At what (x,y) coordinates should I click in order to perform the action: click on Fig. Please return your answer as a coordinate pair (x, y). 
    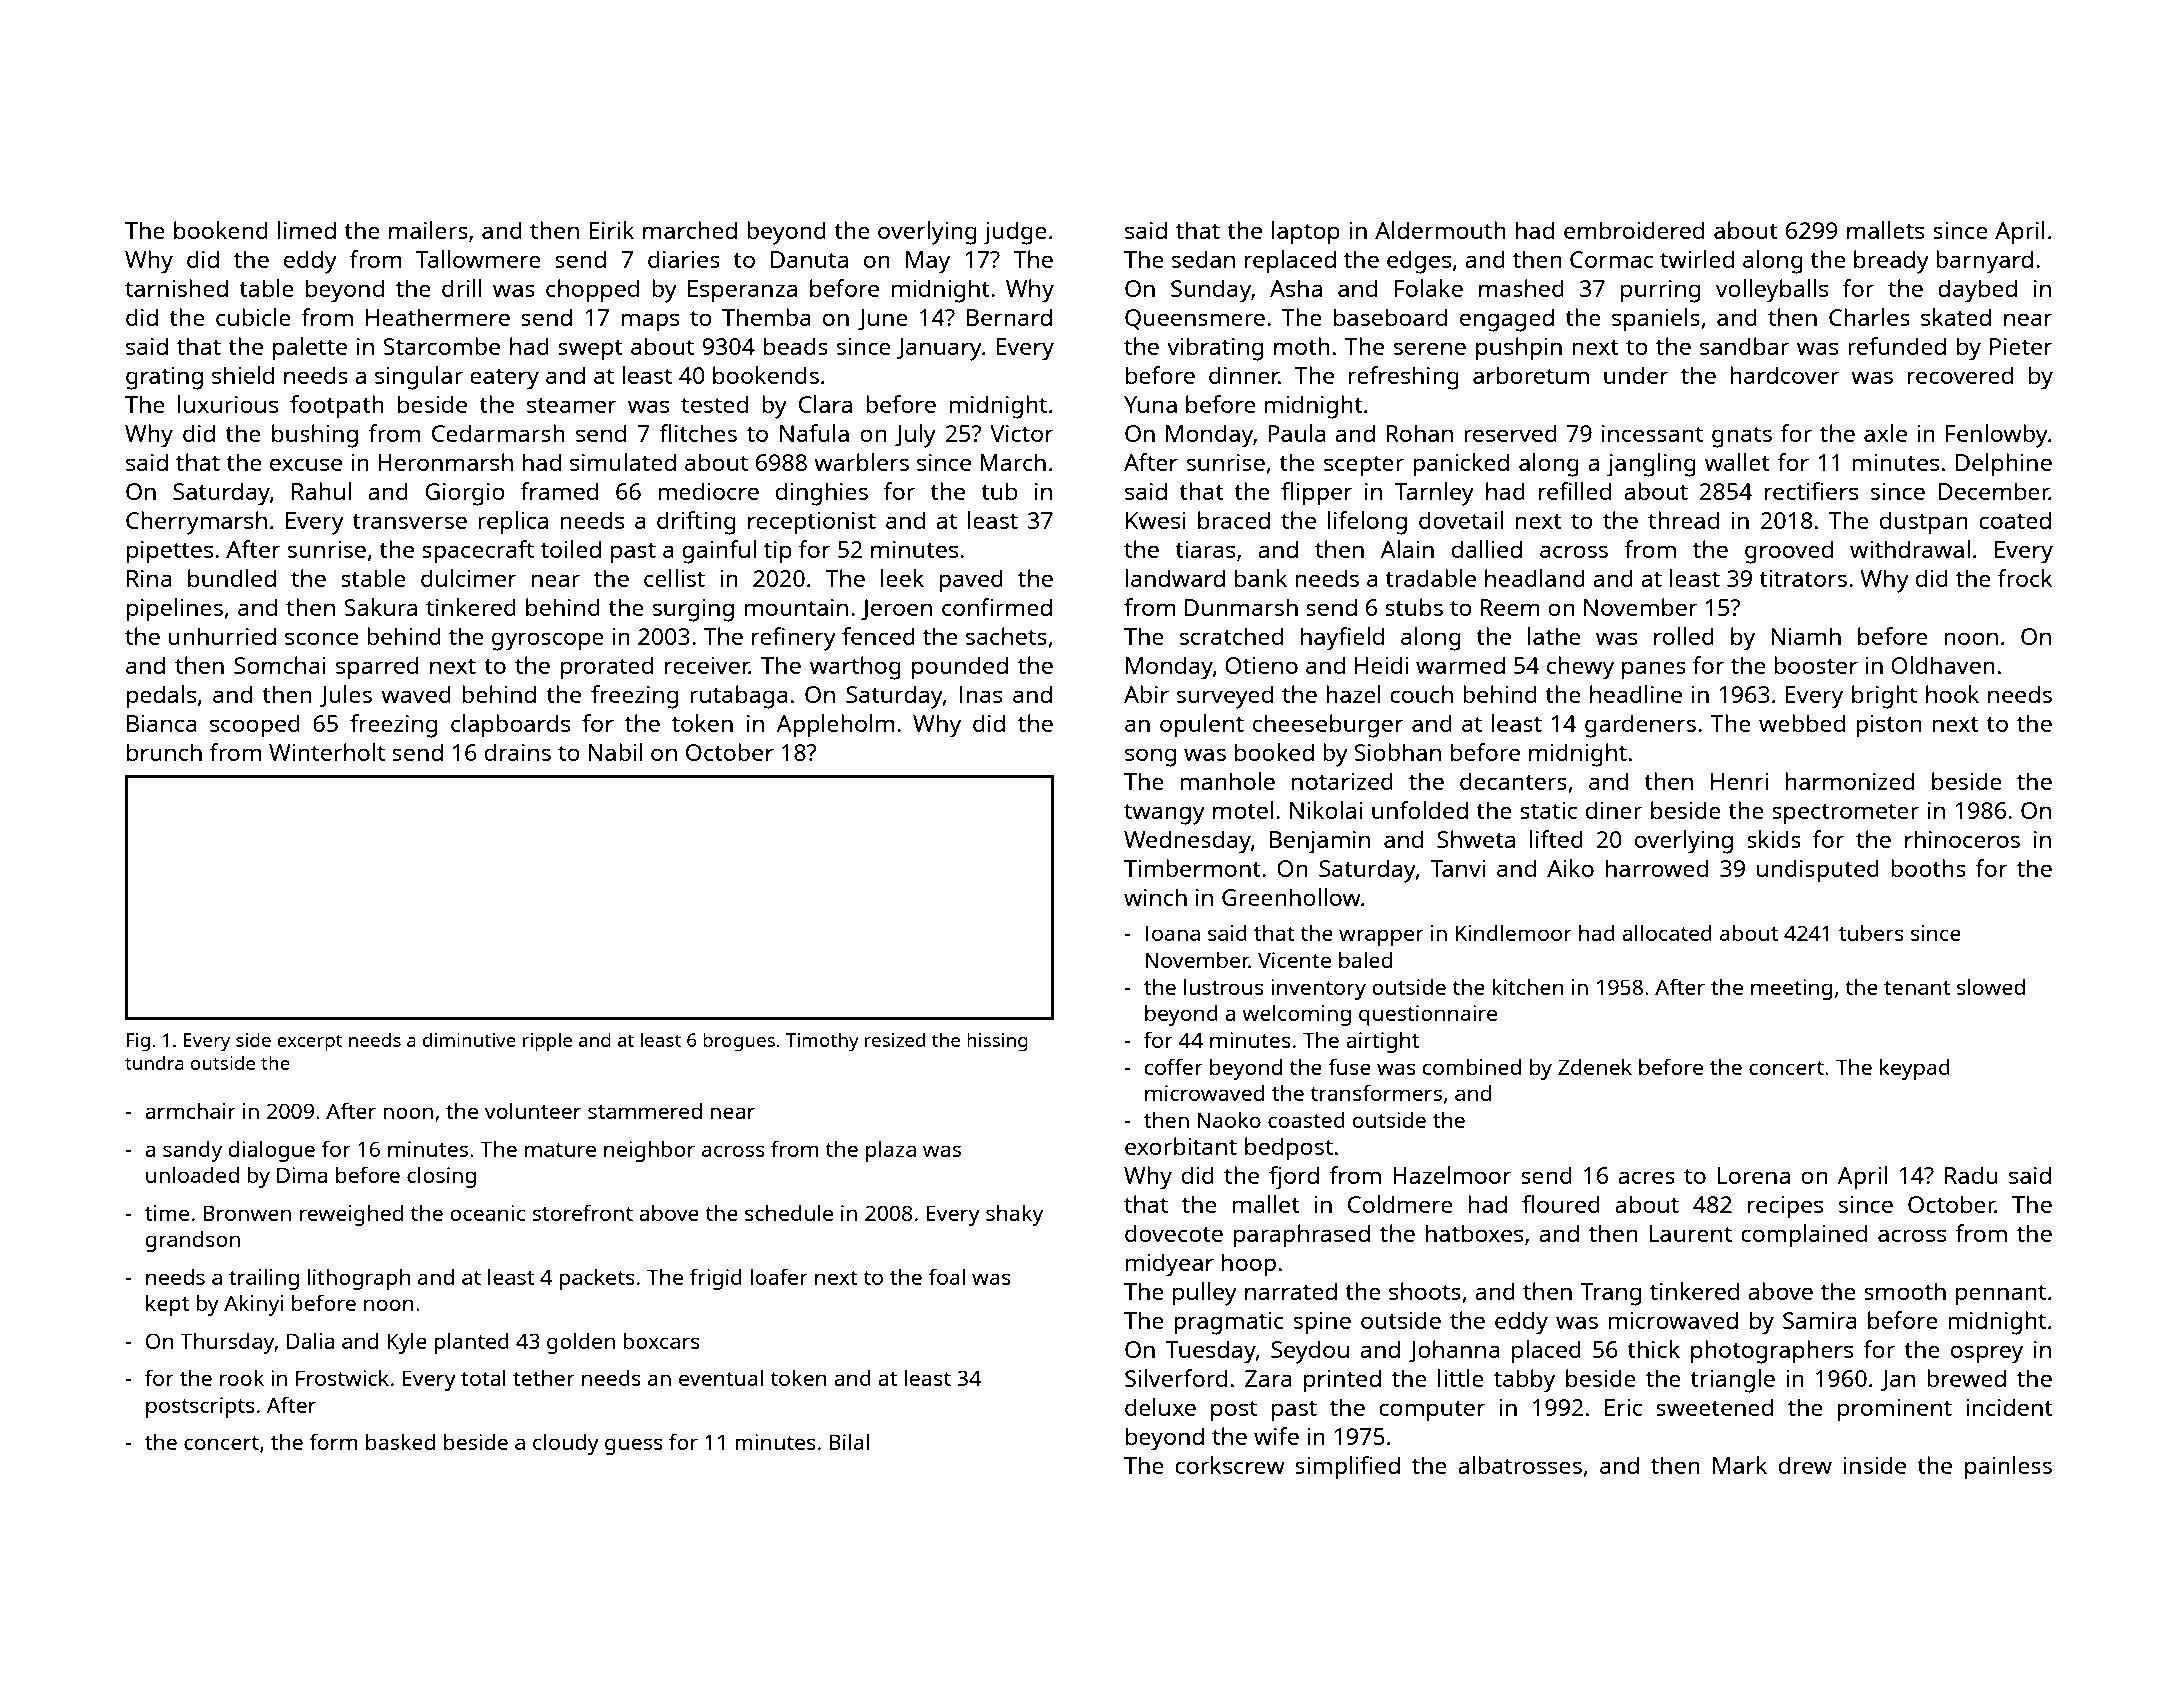
    Looking at the image, I should click on (138, 1042).
